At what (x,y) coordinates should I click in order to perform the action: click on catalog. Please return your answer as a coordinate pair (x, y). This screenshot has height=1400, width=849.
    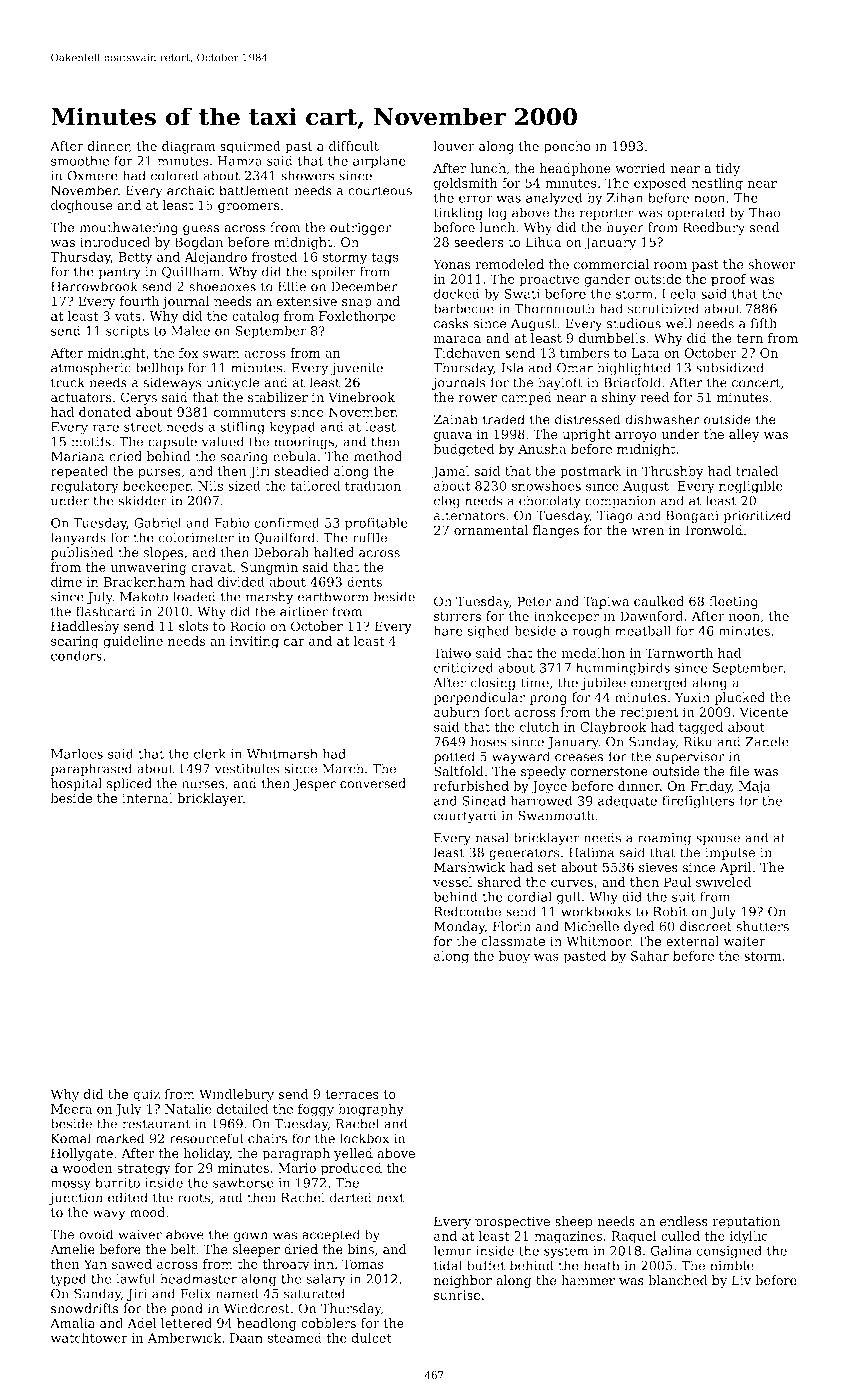
    Looking at the image, I should click on (255, 317).
